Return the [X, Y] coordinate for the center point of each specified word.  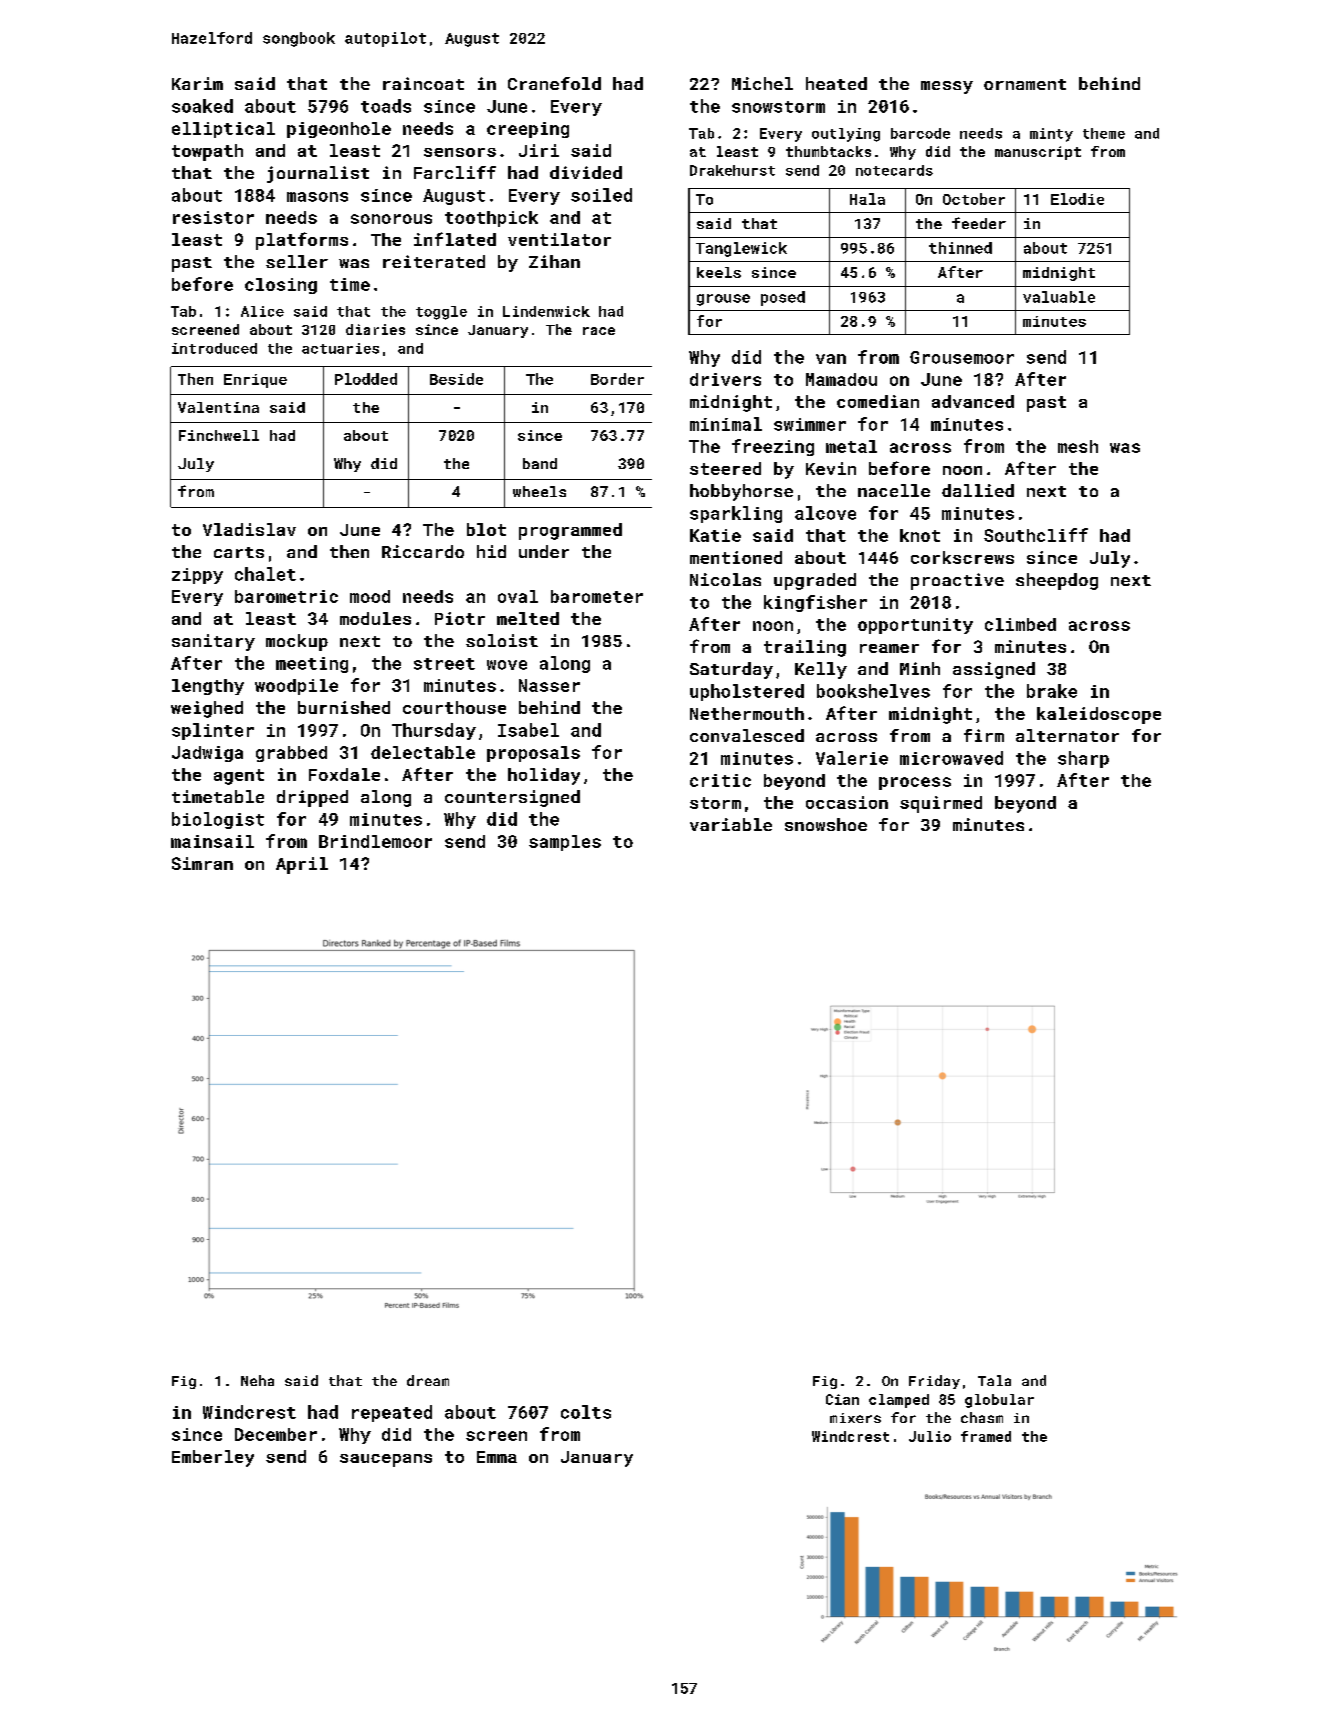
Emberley [213, 1458]
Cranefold [554, 83]
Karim [197, 83]
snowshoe [826, 824]
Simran [202, 863]
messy [947, 87]
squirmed [941, 804]
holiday [544, 776]
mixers [855, 1418]
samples [565, 843]
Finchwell [219, 435]
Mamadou [841, 379]
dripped [312, 798]
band [540, 463]
